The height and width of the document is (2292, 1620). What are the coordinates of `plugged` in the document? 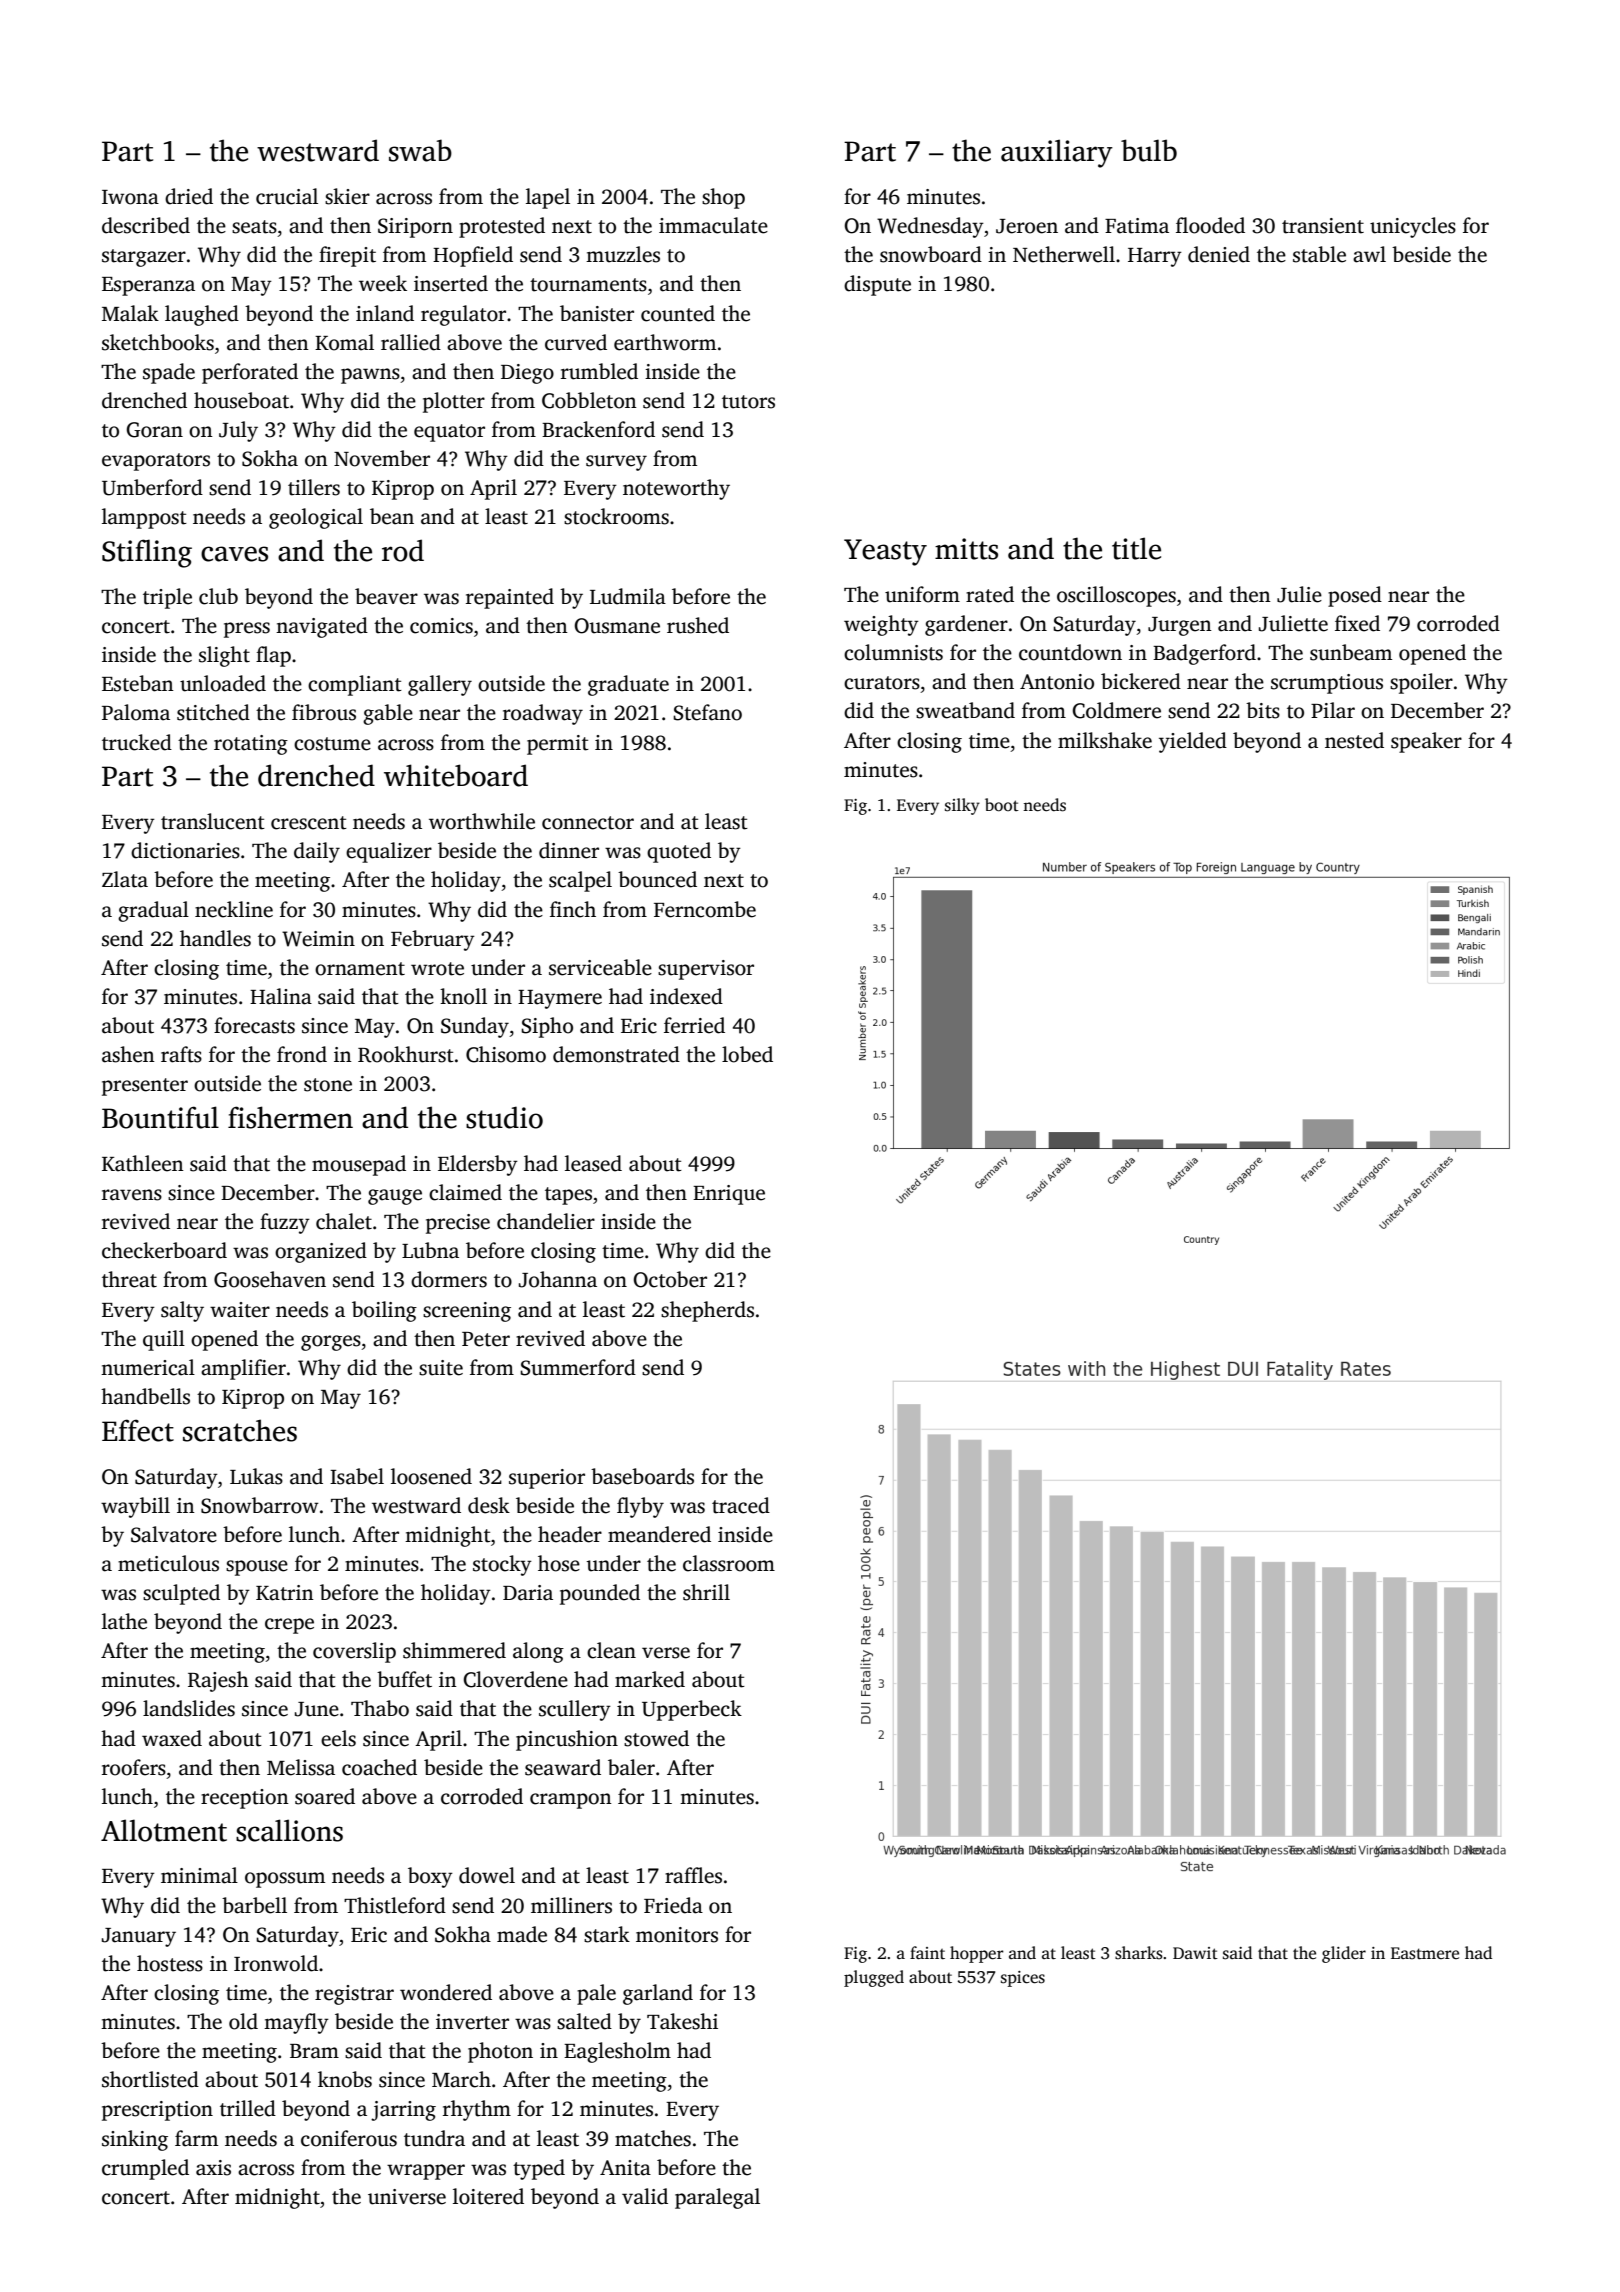 It's located at (874, 1978).
